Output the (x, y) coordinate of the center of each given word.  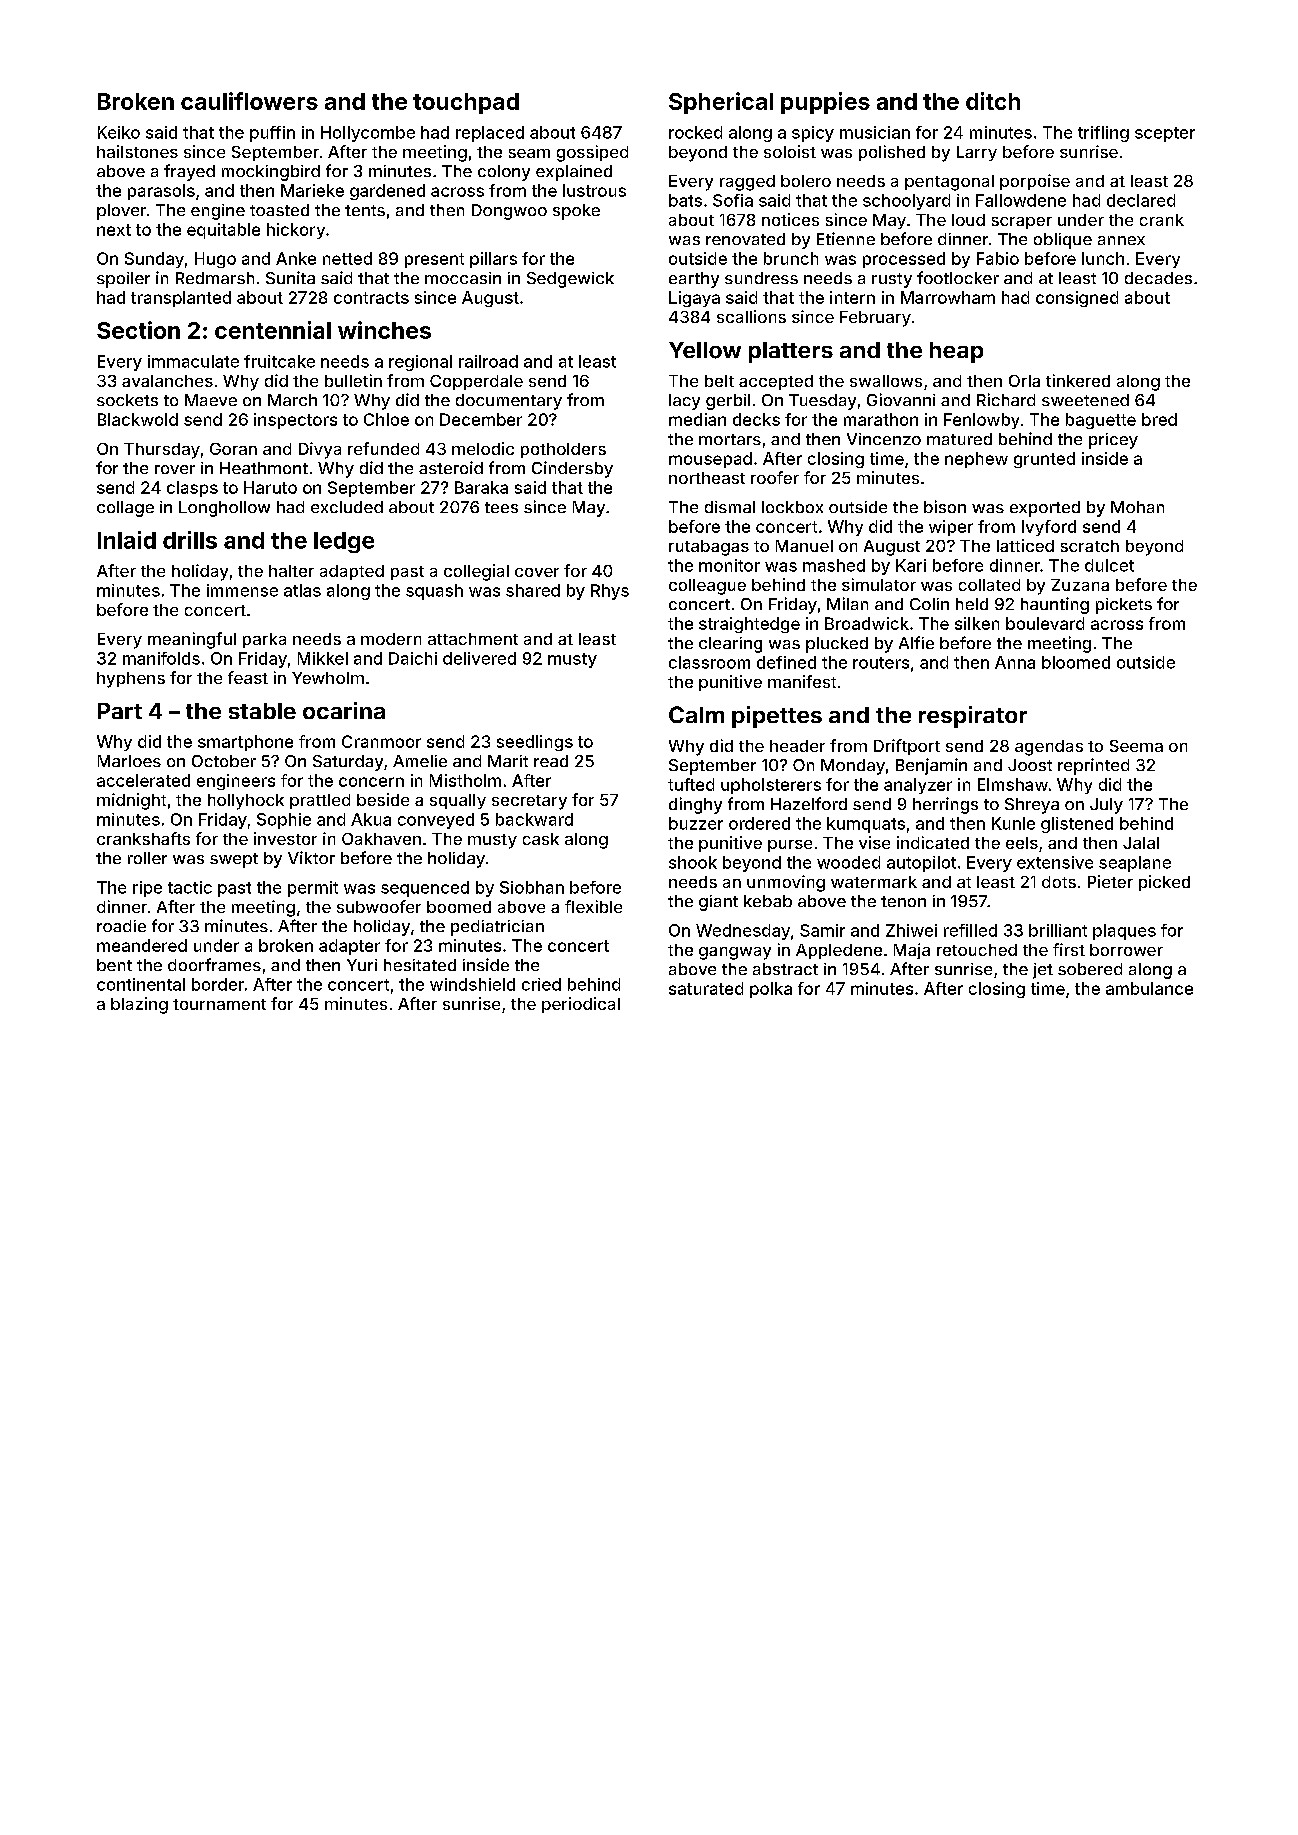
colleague (707, 587)
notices (790, 219)
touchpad (466, 103)
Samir (822, 930)
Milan (847, 603)
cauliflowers (249, 101)
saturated (706, 988)
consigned (1077, 299)
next (114, 230)
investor (285, 838)
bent (114, 965)
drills (190, 540)
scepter (1165, 134)
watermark (874, 882)
